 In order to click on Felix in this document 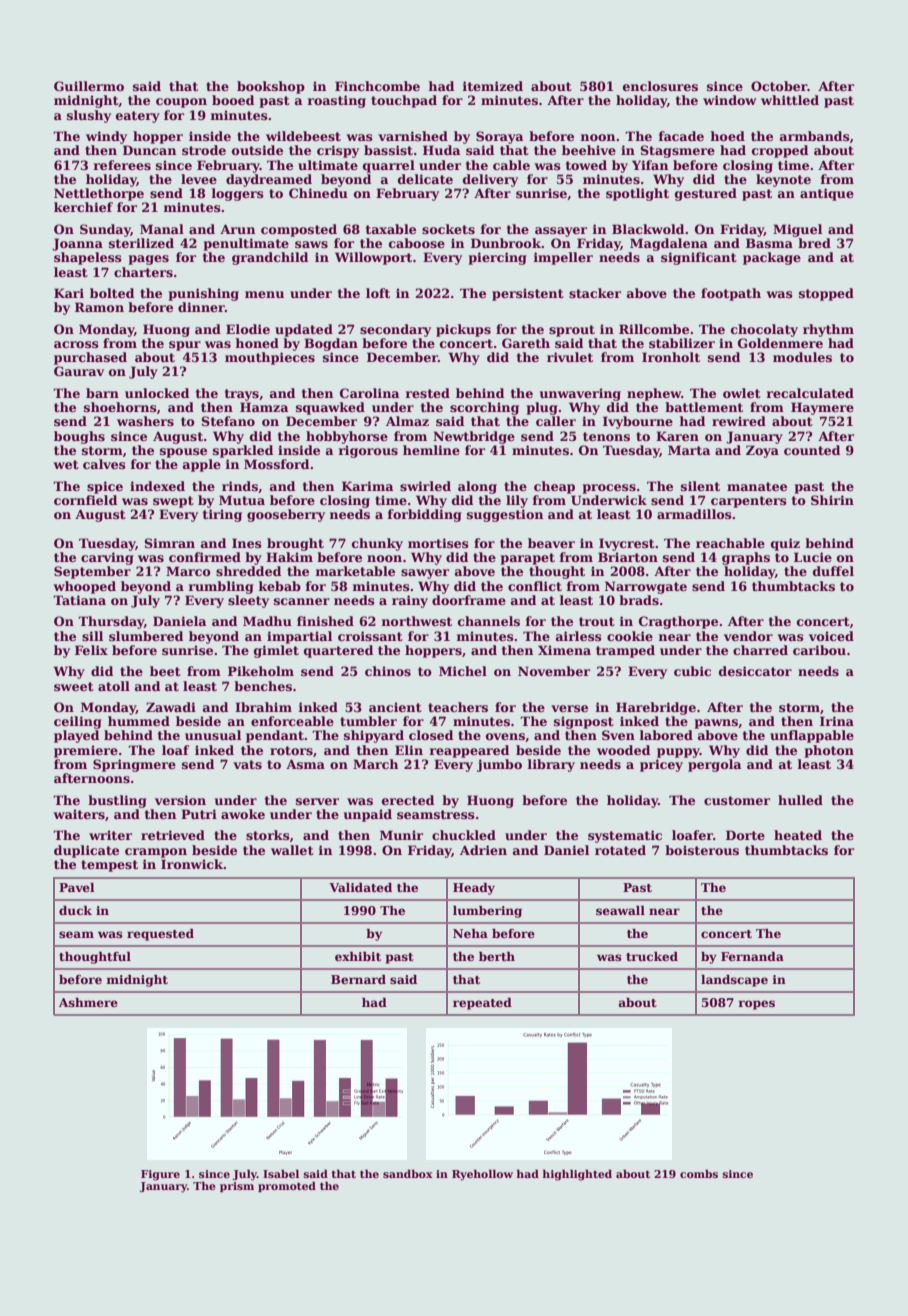, I will do `click(91, 650)`.
